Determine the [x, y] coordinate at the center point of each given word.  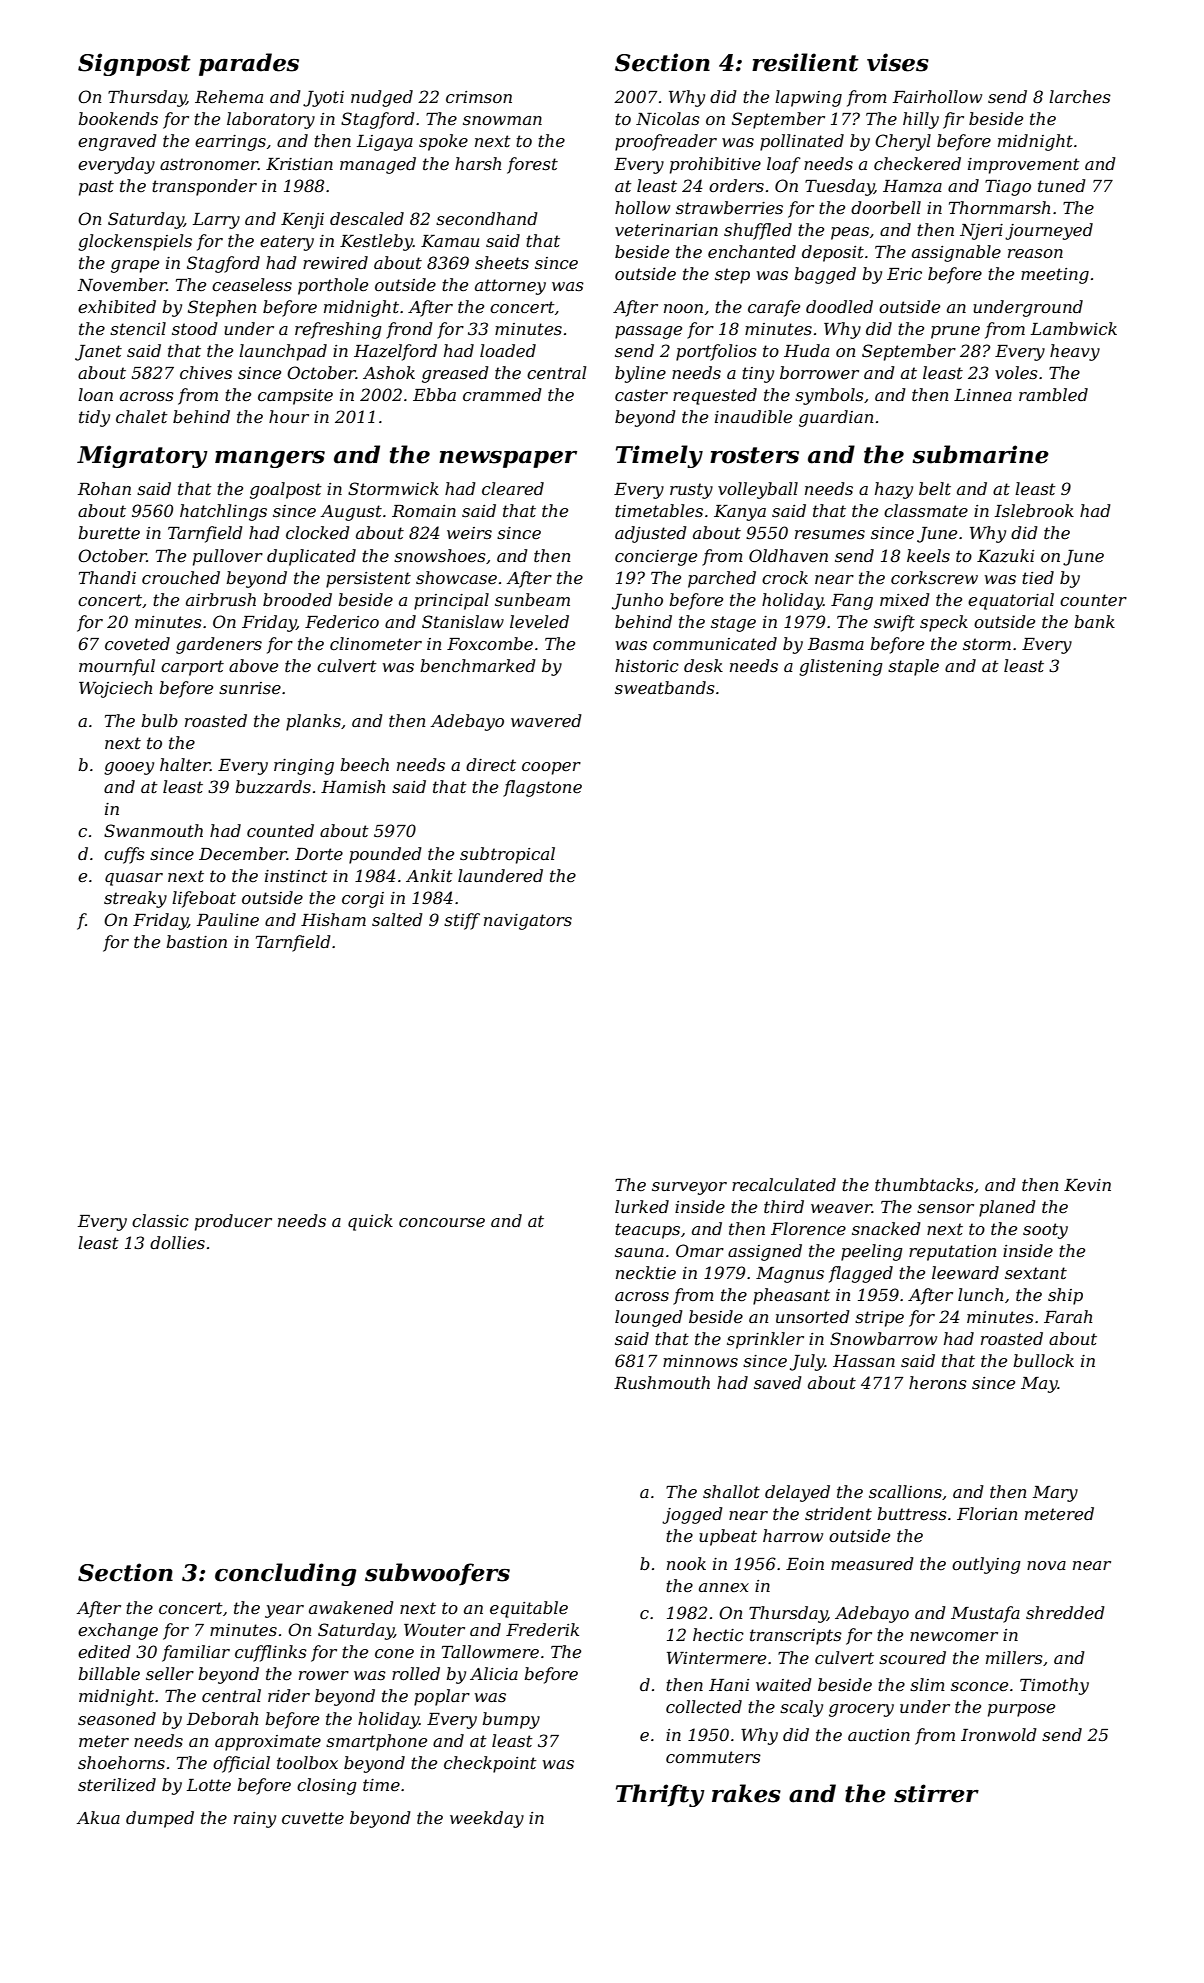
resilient [805, 62]
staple [913, 667]
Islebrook [1034, 510]
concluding [286, 1574]
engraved [117, 142]
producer [233, 1222]
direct [491, 764]
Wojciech [115, 689]
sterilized [117, 1785]
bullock [1043, 1360]
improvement [1024, 166]
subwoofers [437, 1574]
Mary [1055, 1494]
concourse [442, 1222]
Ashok [389, 372]
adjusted [651, 534]
